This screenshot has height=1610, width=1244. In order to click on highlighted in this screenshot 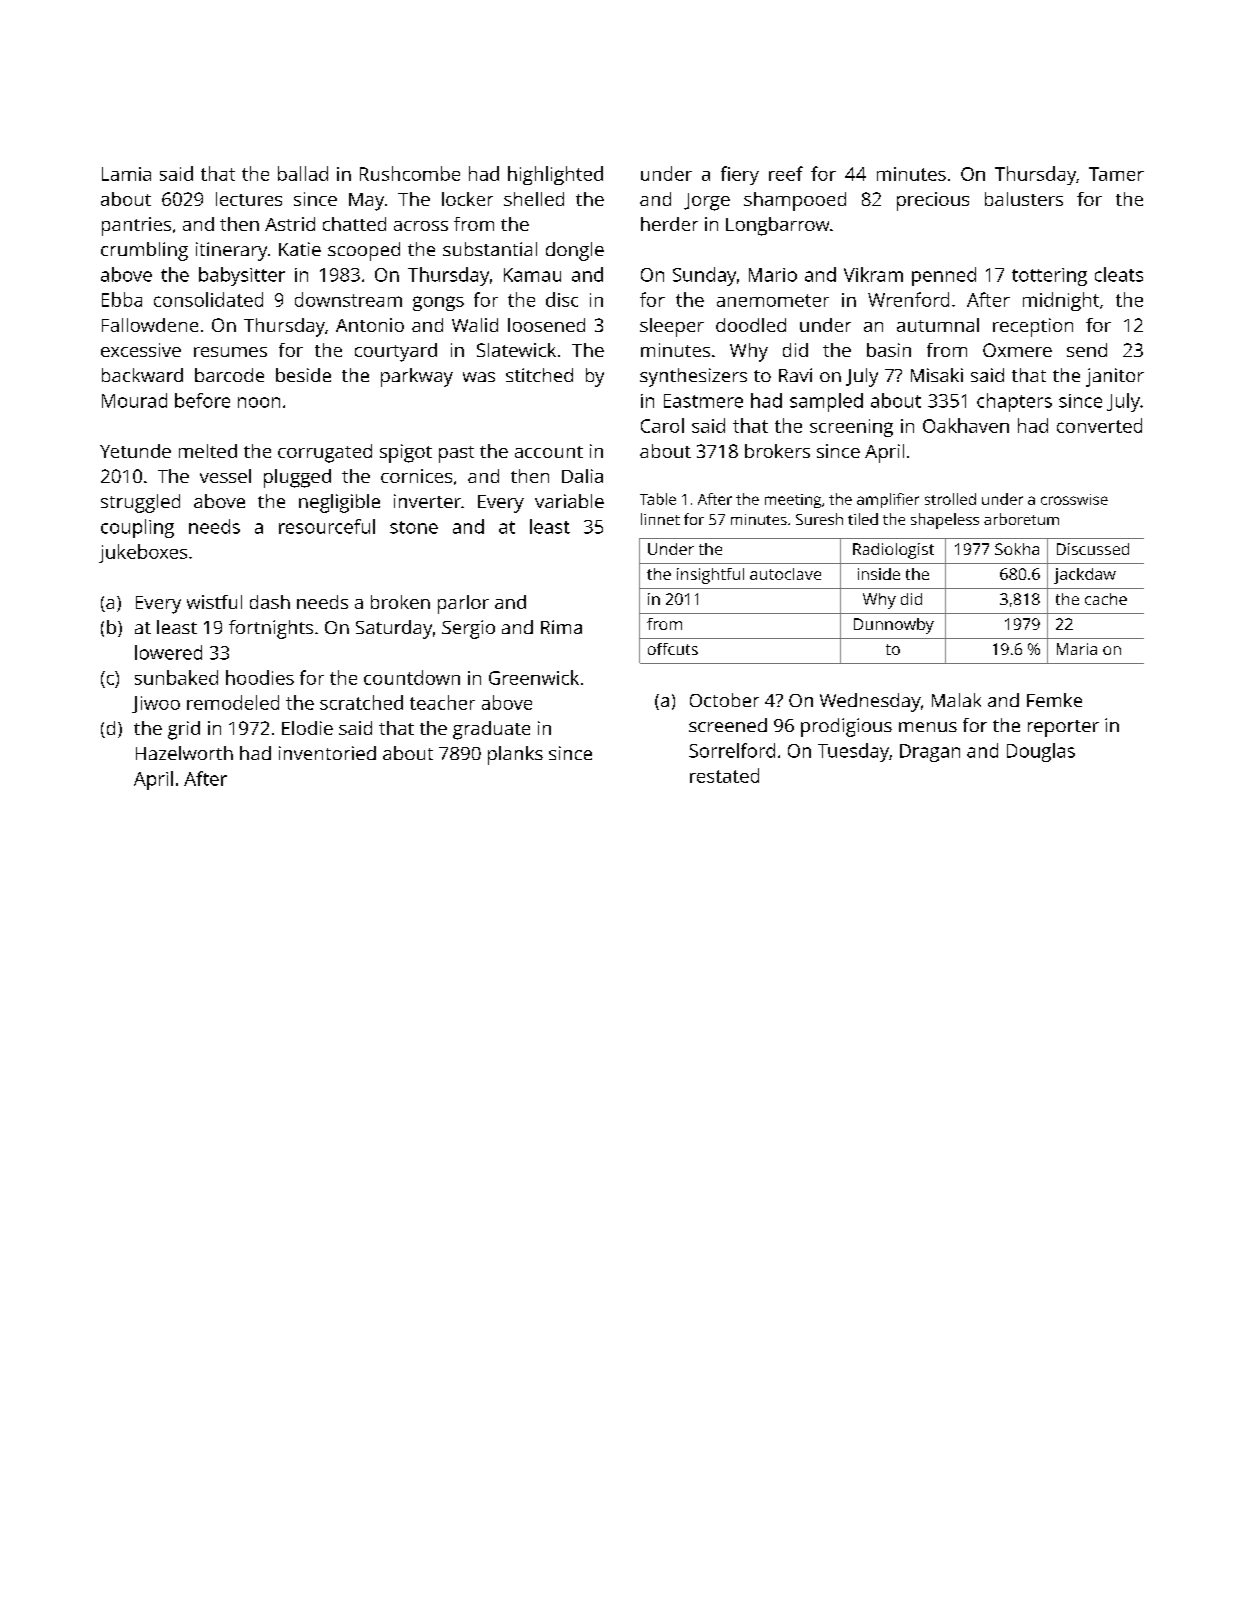, I will do `click(555, 175)`.
